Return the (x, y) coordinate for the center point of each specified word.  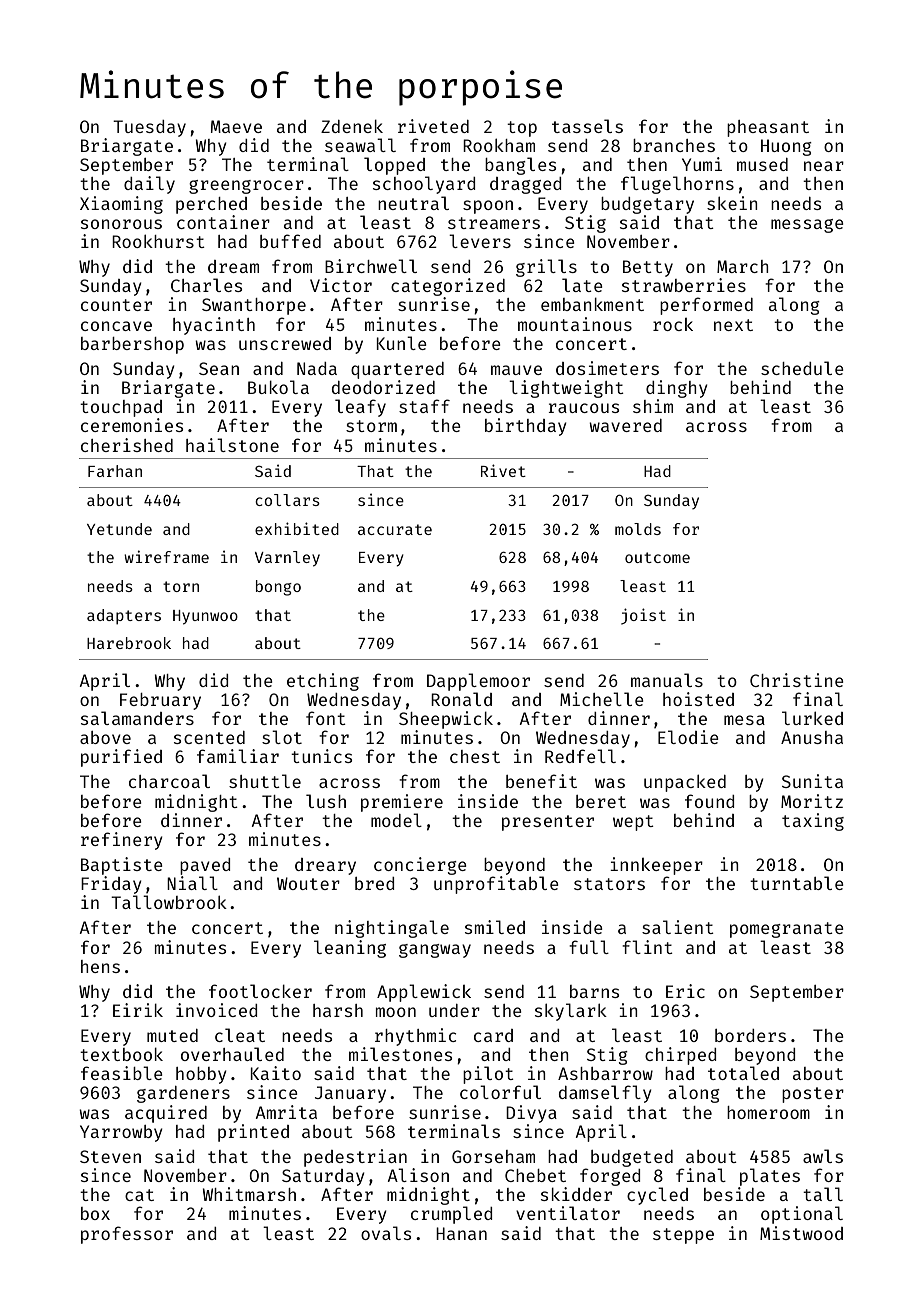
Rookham (499, 145)
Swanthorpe (254, 306)
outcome (657, 557)
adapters (124, 616)
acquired (166, 1114)
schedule (802, 368)
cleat (240, 1035)
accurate (395, 529)
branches (674, 145)
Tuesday (149, 128)
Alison (418, 1175)
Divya (531, 1114)
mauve (516, 370)
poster (813, 1095)
